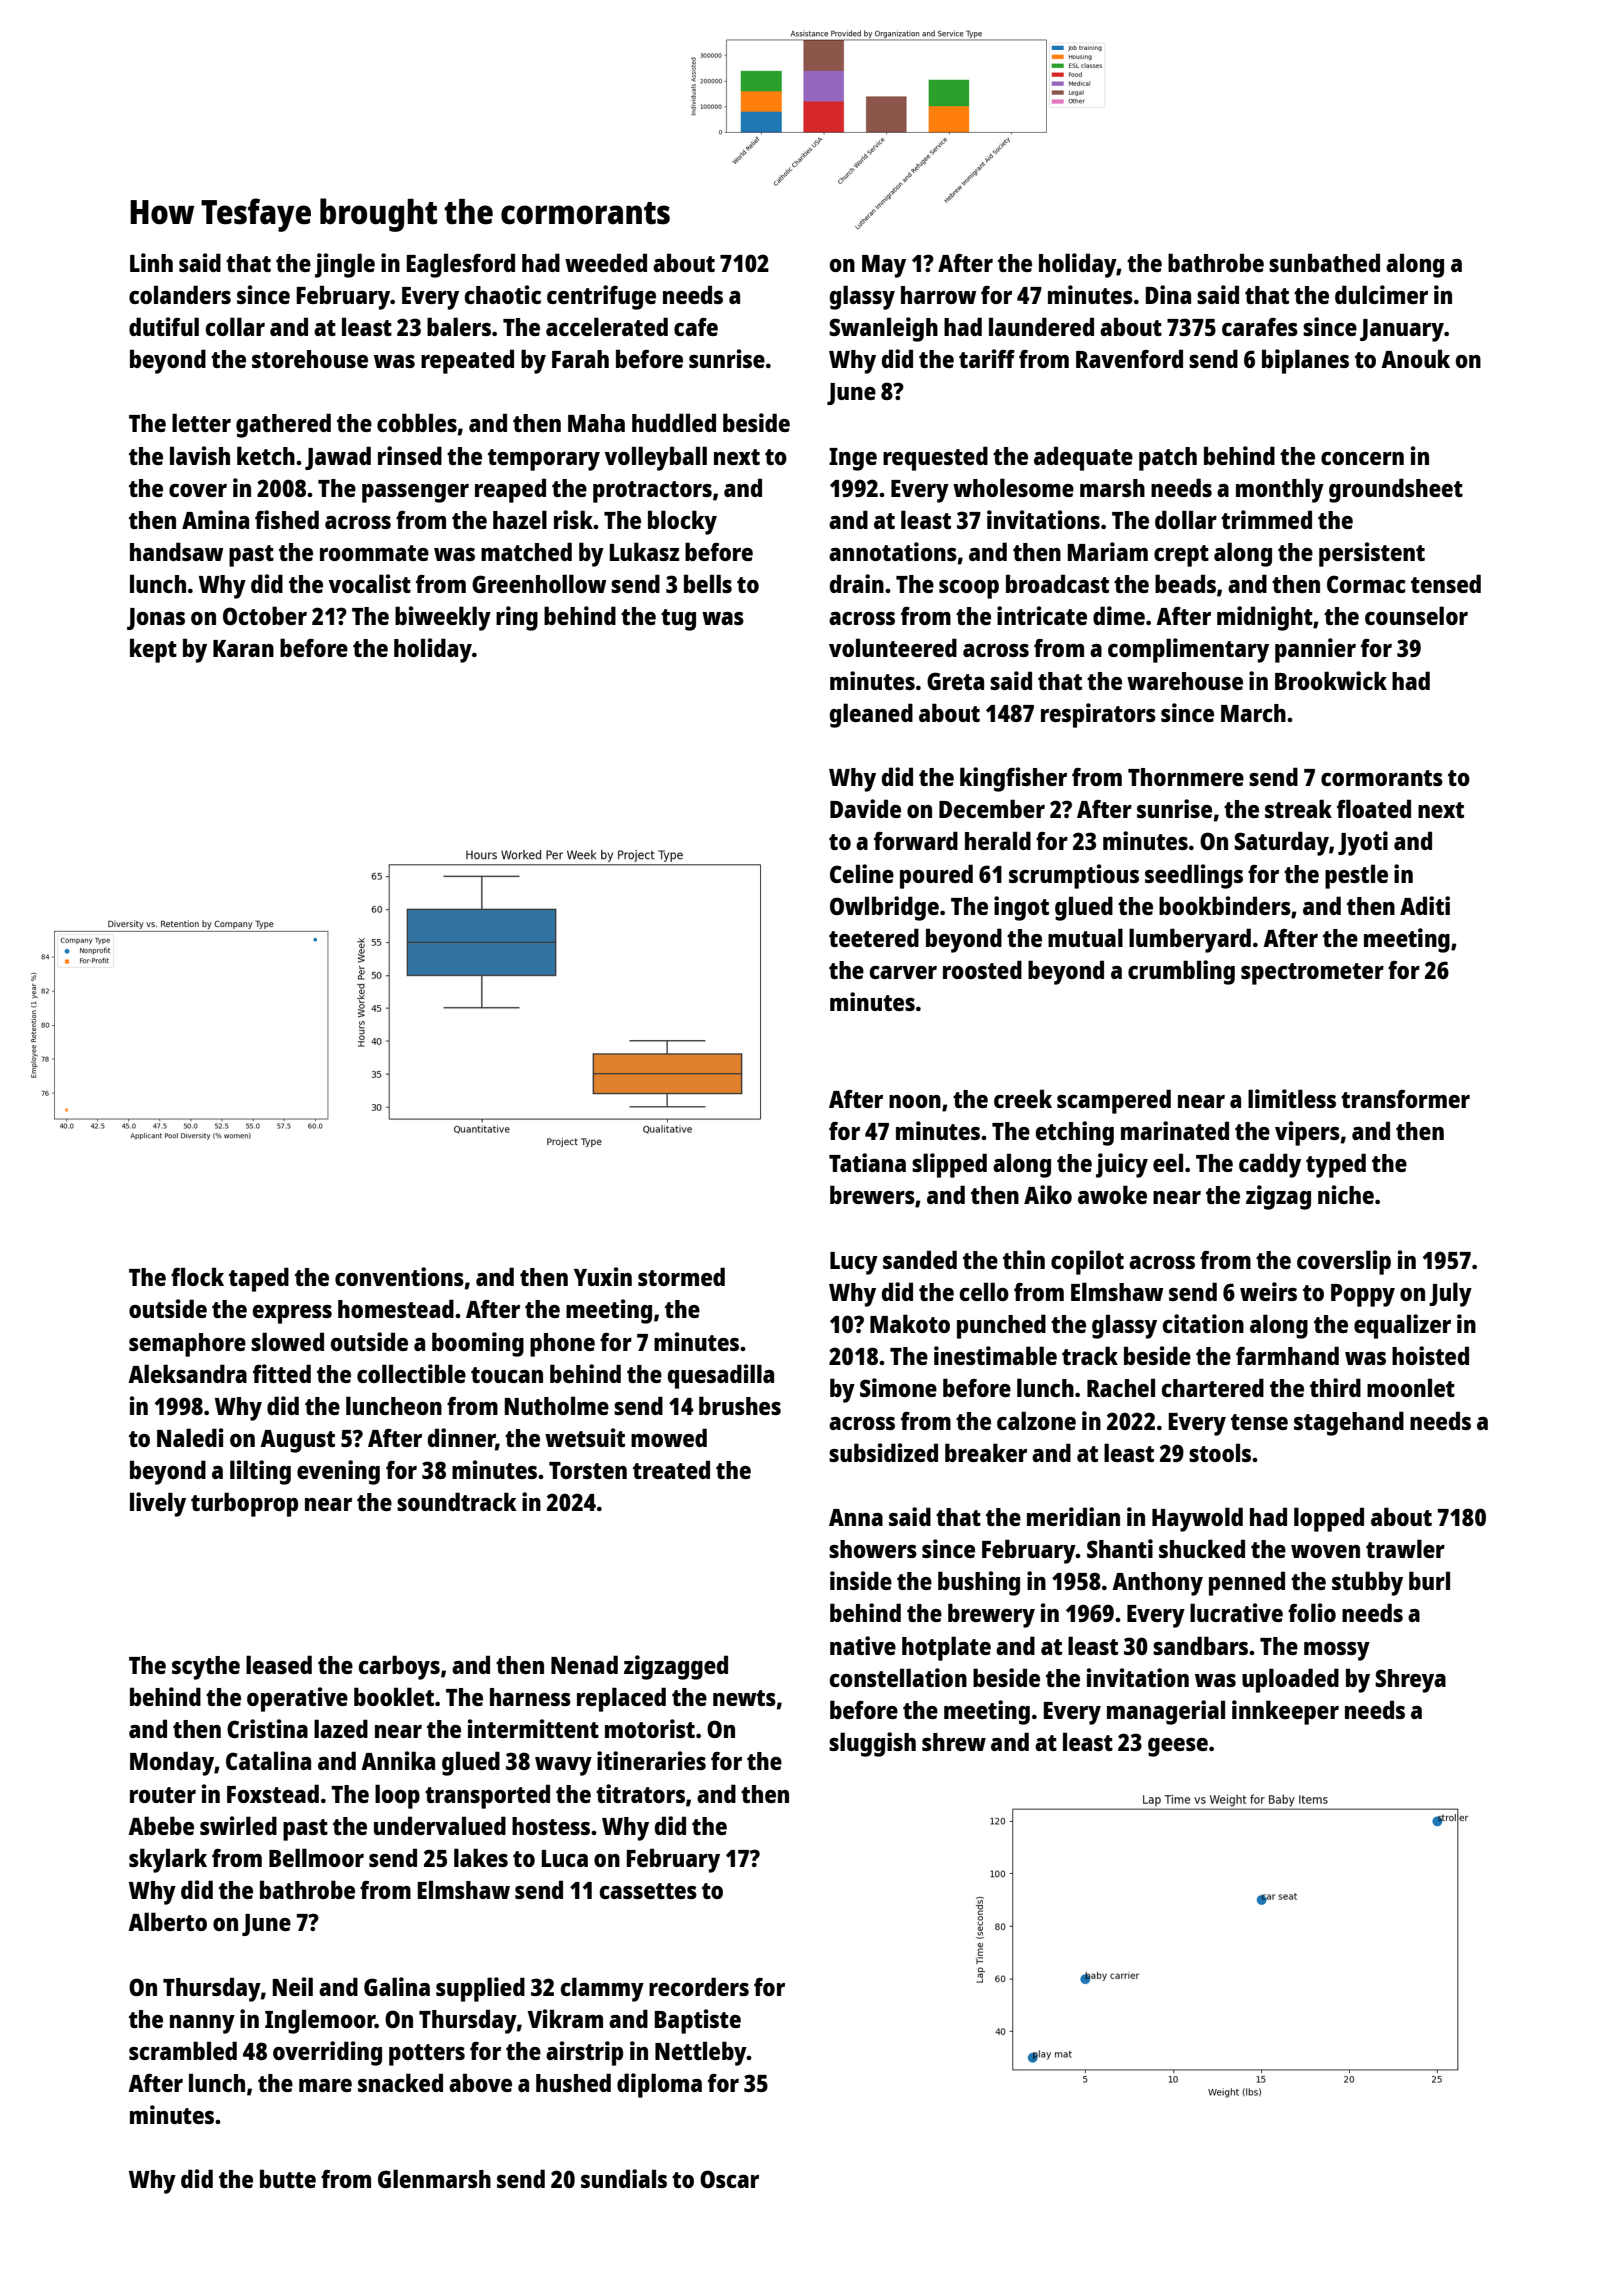 The image size is (1620, 2292). What do you see at coordinates (871, 715) in the image?
I see `gleaned` at bounding box center [871, 715].
